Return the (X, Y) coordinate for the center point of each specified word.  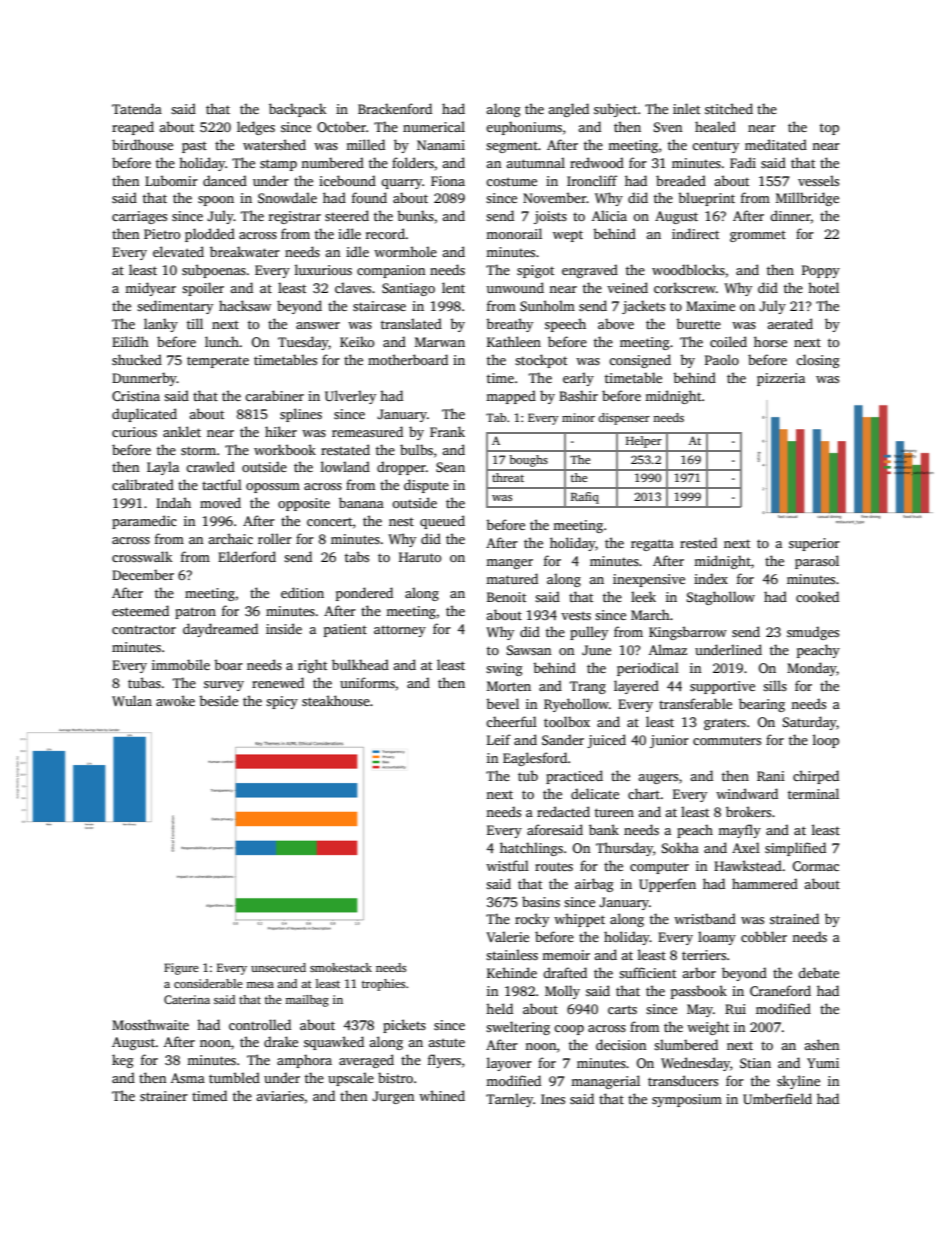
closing (818, 361)
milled (365, 144)
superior (814, 544)
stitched (729, 108)
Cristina (136, 396)
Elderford (247, 556)
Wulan (132, 700)
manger (509, 564)
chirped (816, 777)
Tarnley (509, 1100)
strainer (164, 1096)
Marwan (440, 342)
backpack (297, 110)
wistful (507, 865)
